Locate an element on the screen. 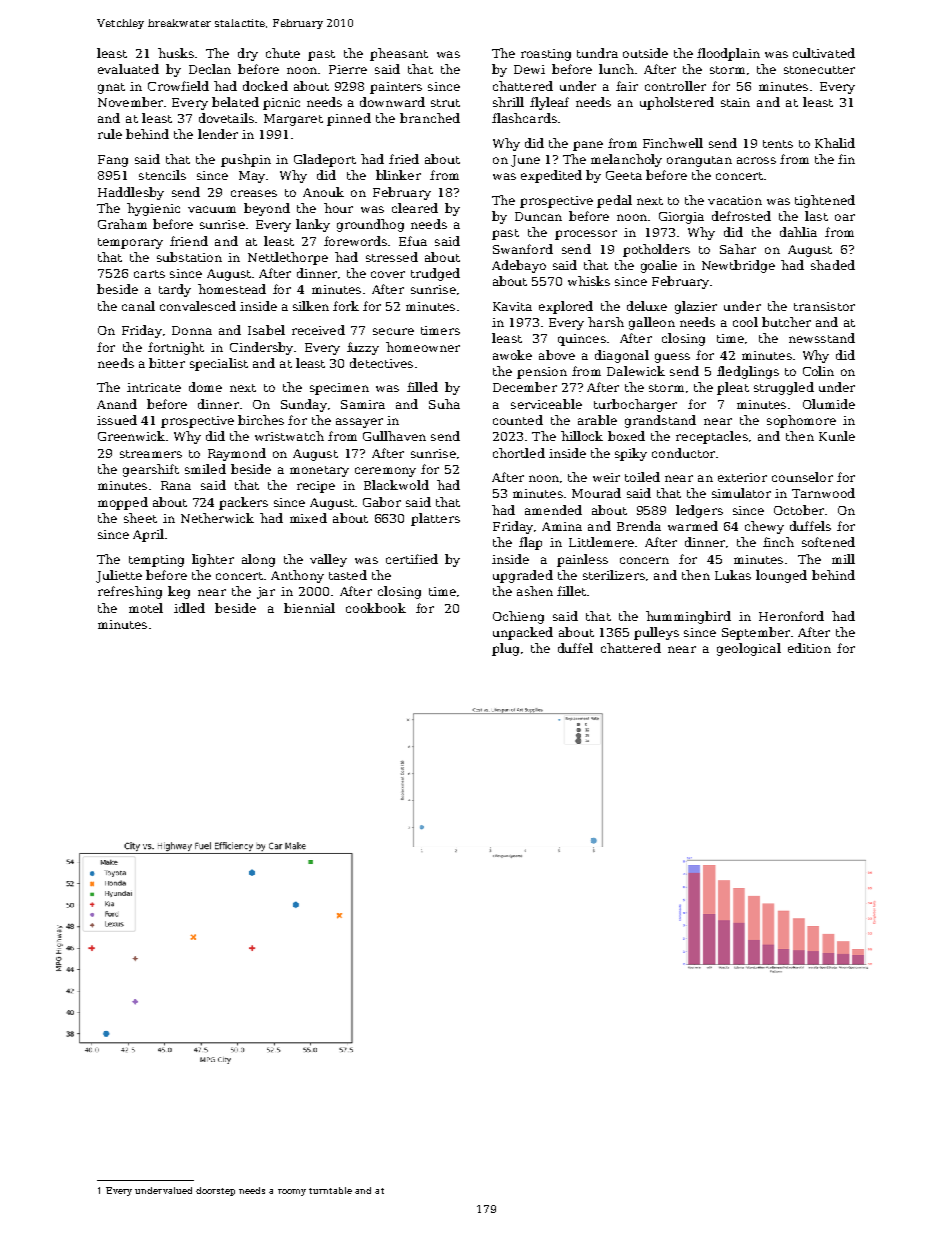 The width and height of the screenshot is (952, 1233). floodplain is located at coordinates (728, 54).
